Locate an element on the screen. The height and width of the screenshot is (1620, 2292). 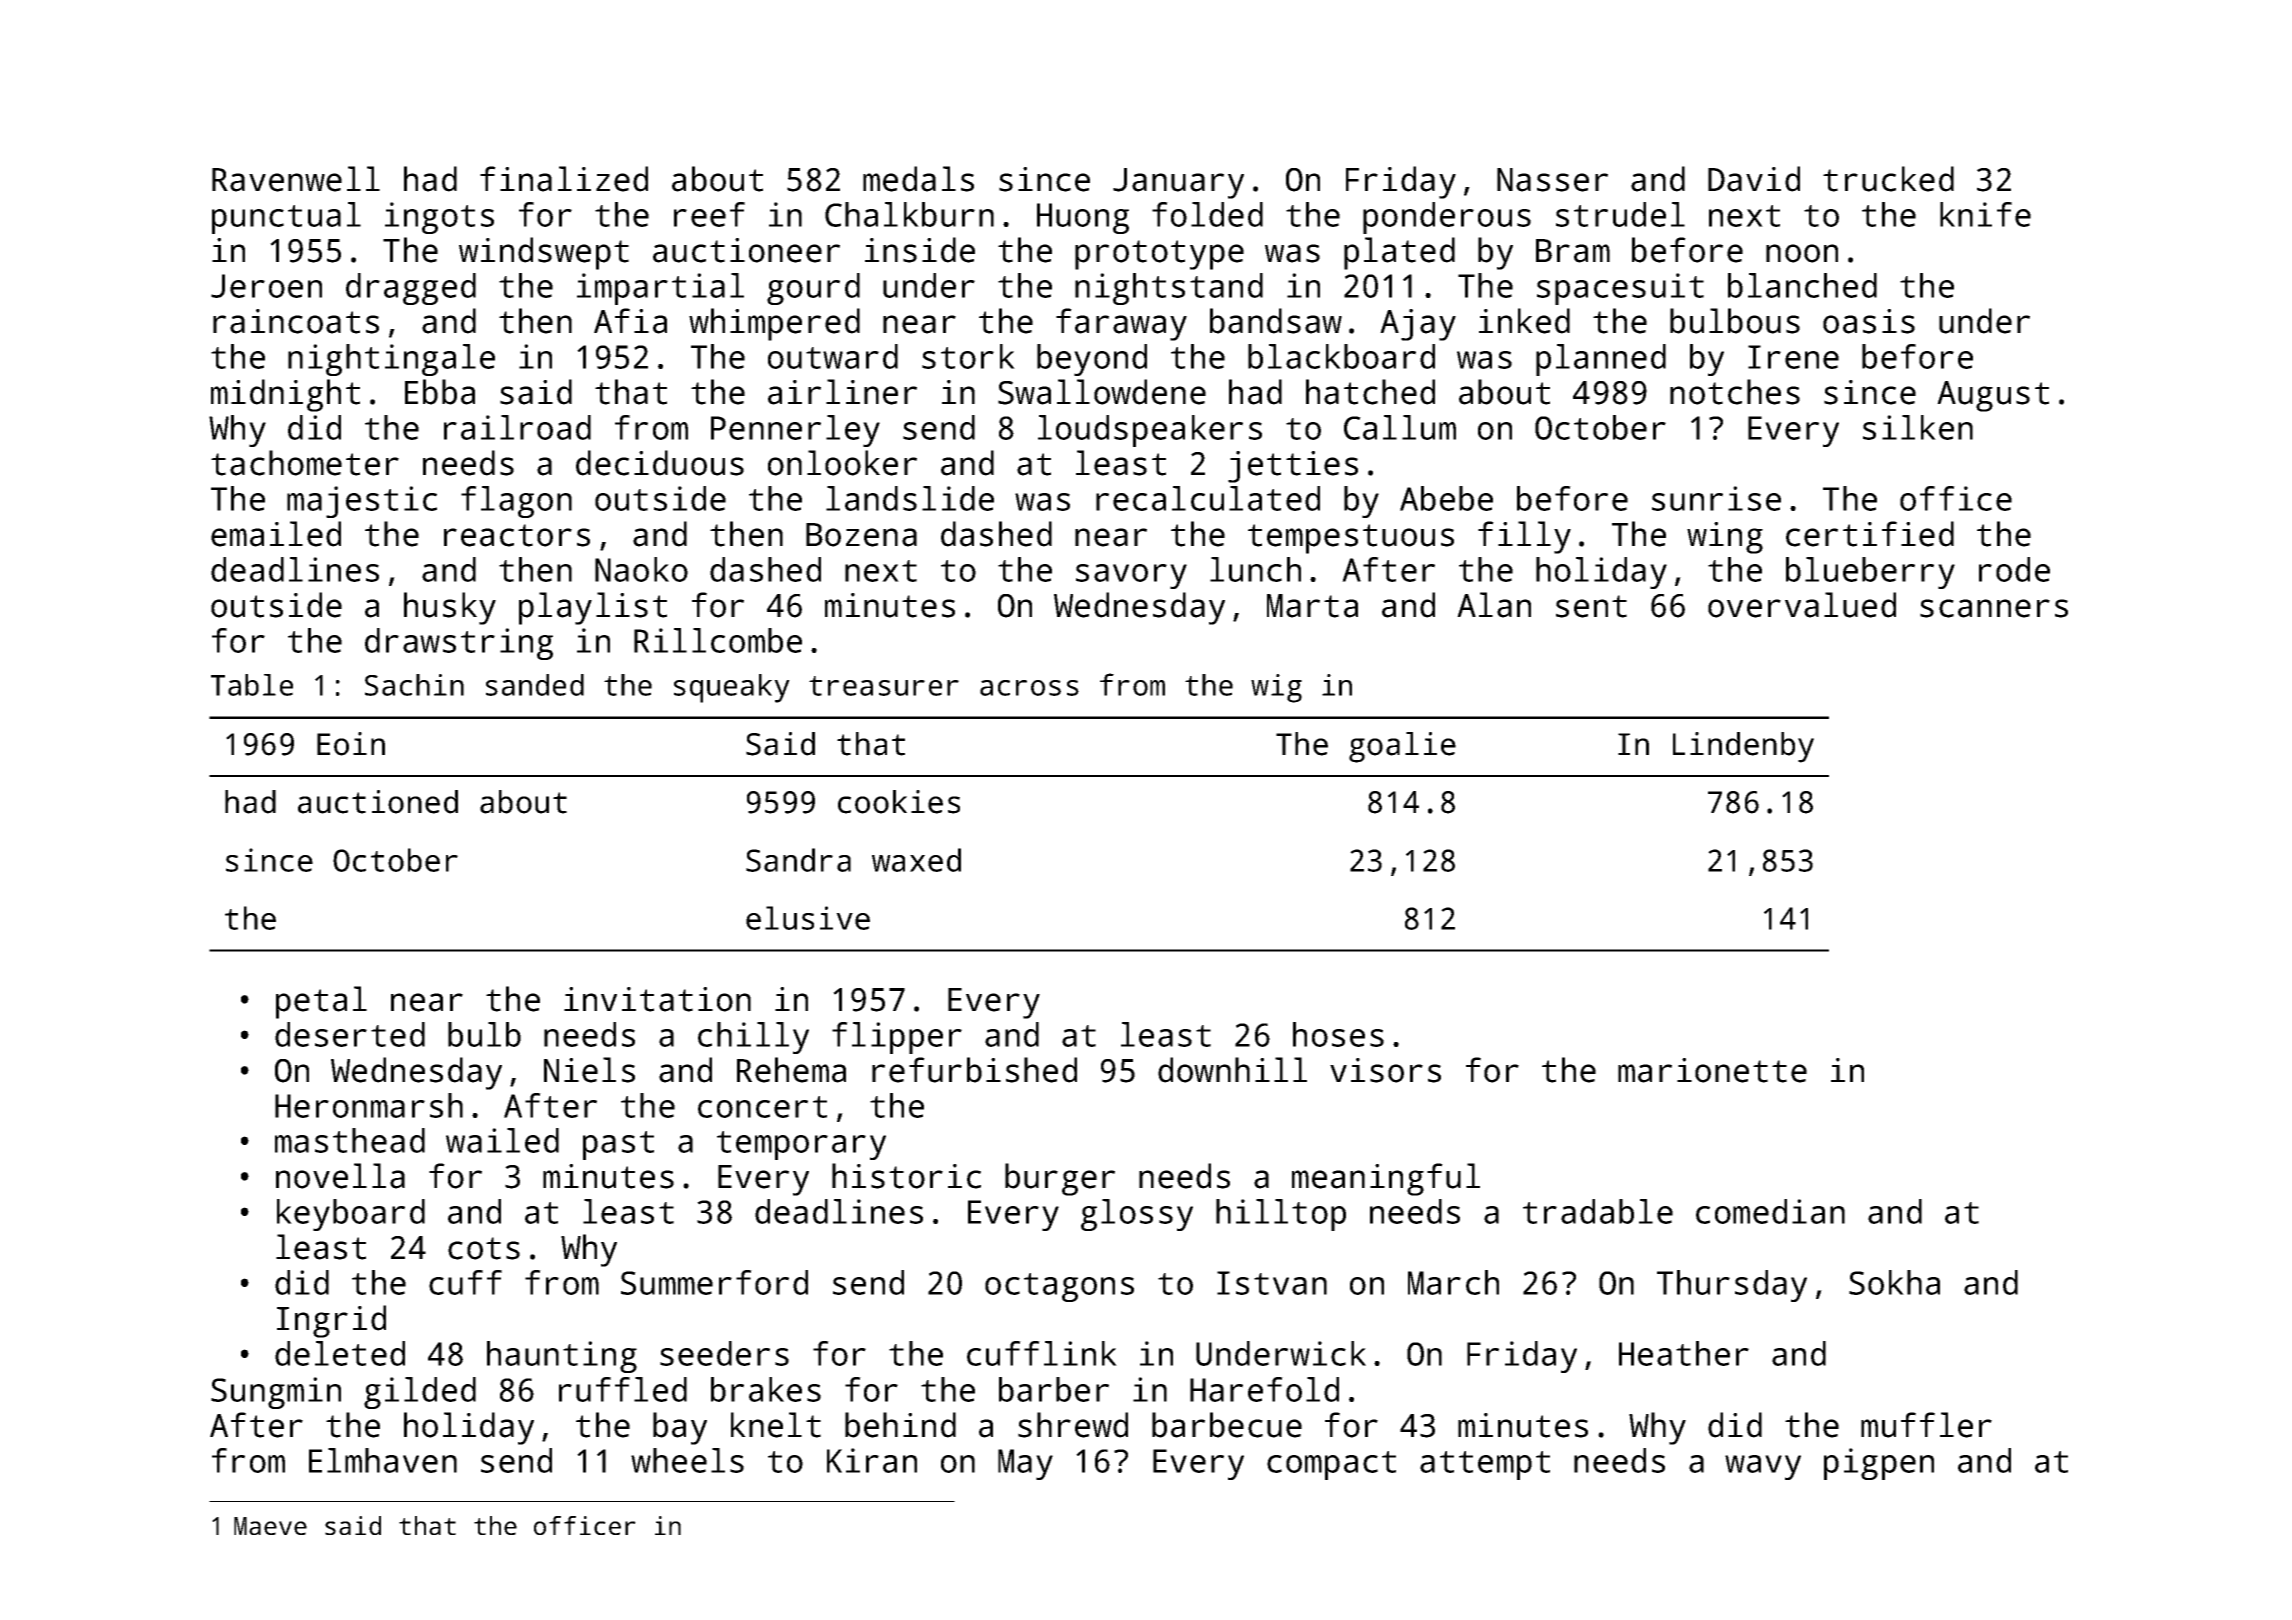
Lindenby is located at coordinates (1743, 747).
